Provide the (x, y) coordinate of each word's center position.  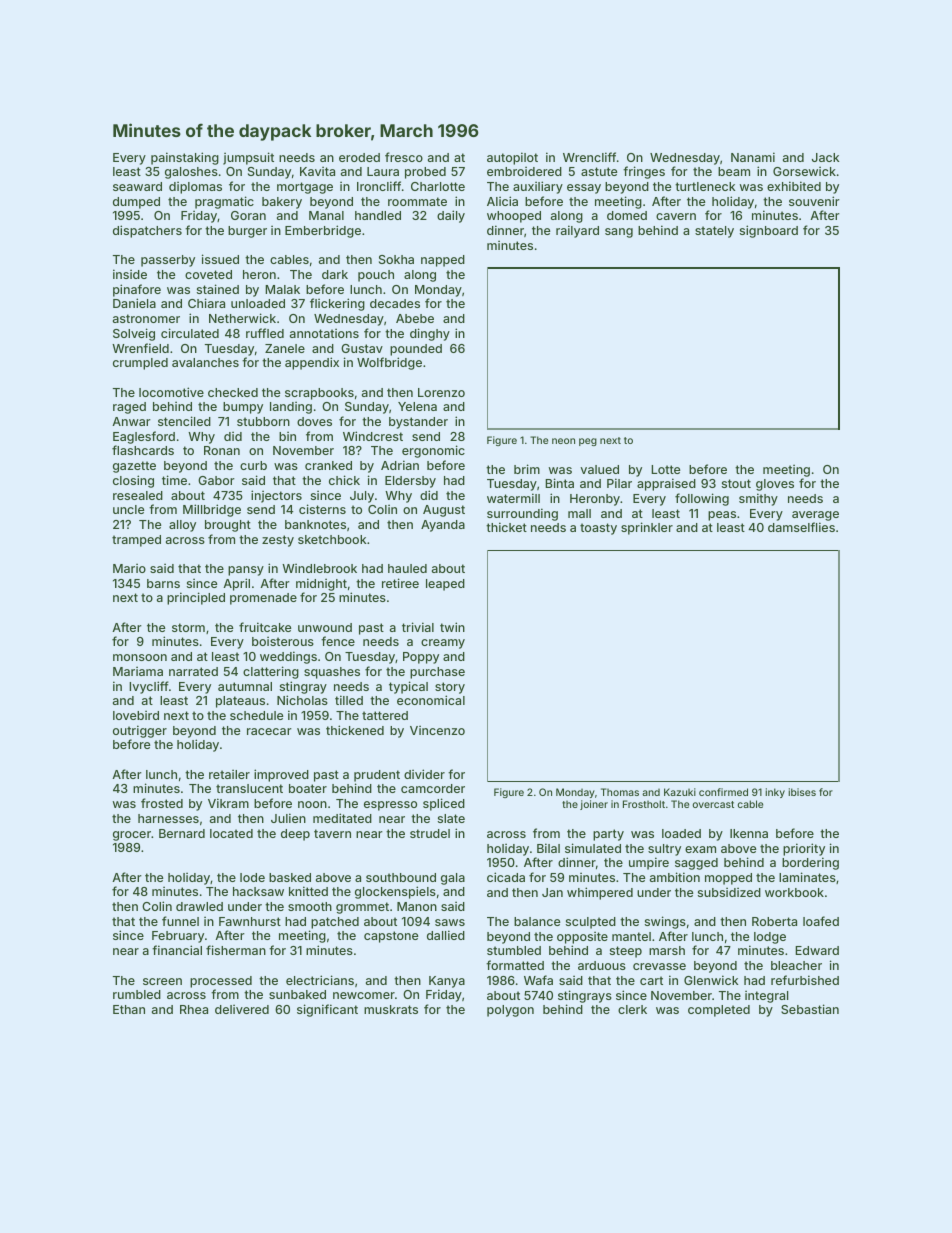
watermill (513, 498)
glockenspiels (395, 892)
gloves (775, 485)
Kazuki (680, 792)
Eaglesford (144, 437)
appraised (666, 484)
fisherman (236, 950)
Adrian (400, 465)
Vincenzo (437, 730)
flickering (337, 304)
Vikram (228, 803)
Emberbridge (323, 231)
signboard (769, 231)
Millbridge (212, 510)
